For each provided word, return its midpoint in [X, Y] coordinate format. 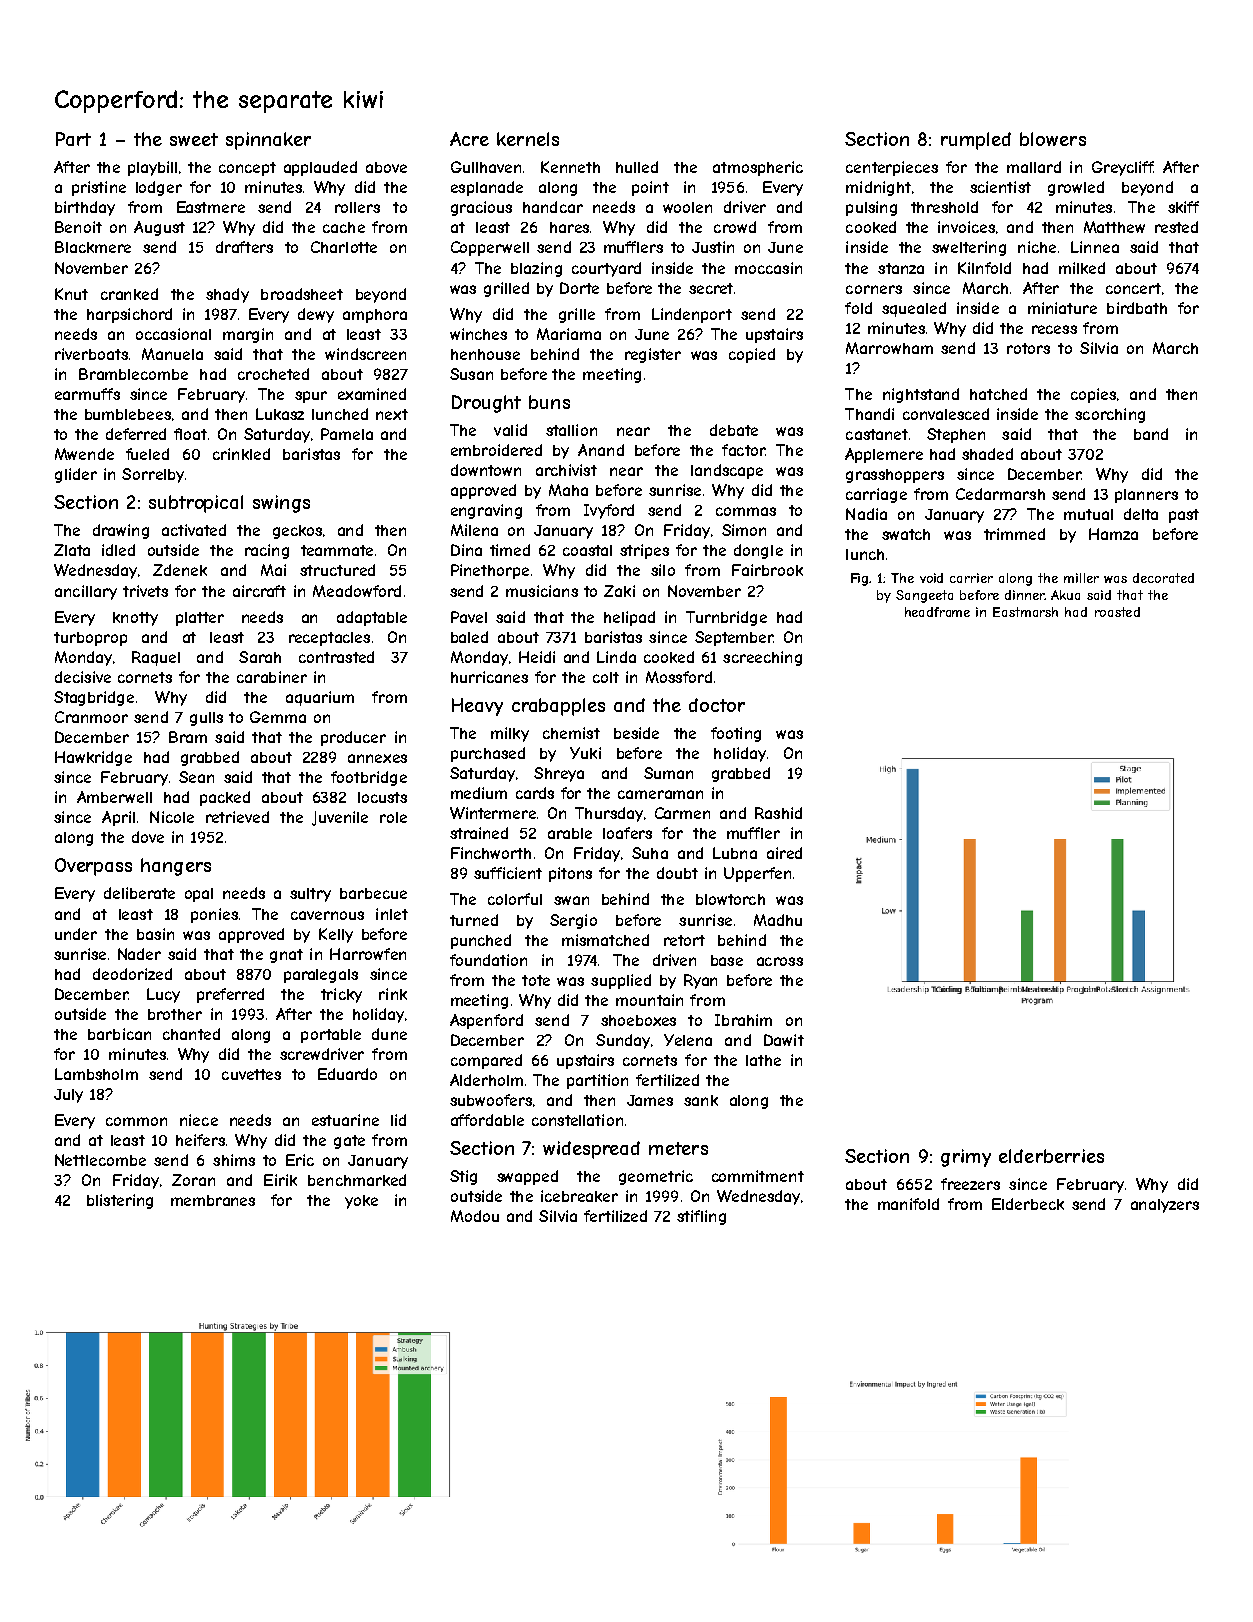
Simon [744, 530]
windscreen [365, 354]
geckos [297, 532]
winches [478, 334]
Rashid [778, 813]
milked [1082, 268]
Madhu [778, 920]
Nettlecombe [100, 1160]
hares [569, 227]
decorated [1163, 578]
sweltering [969, 248]
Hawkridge [93, 758]
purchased [488, 754]
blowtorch [730, 899]
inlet [392, 914]
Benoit [78, 227]
